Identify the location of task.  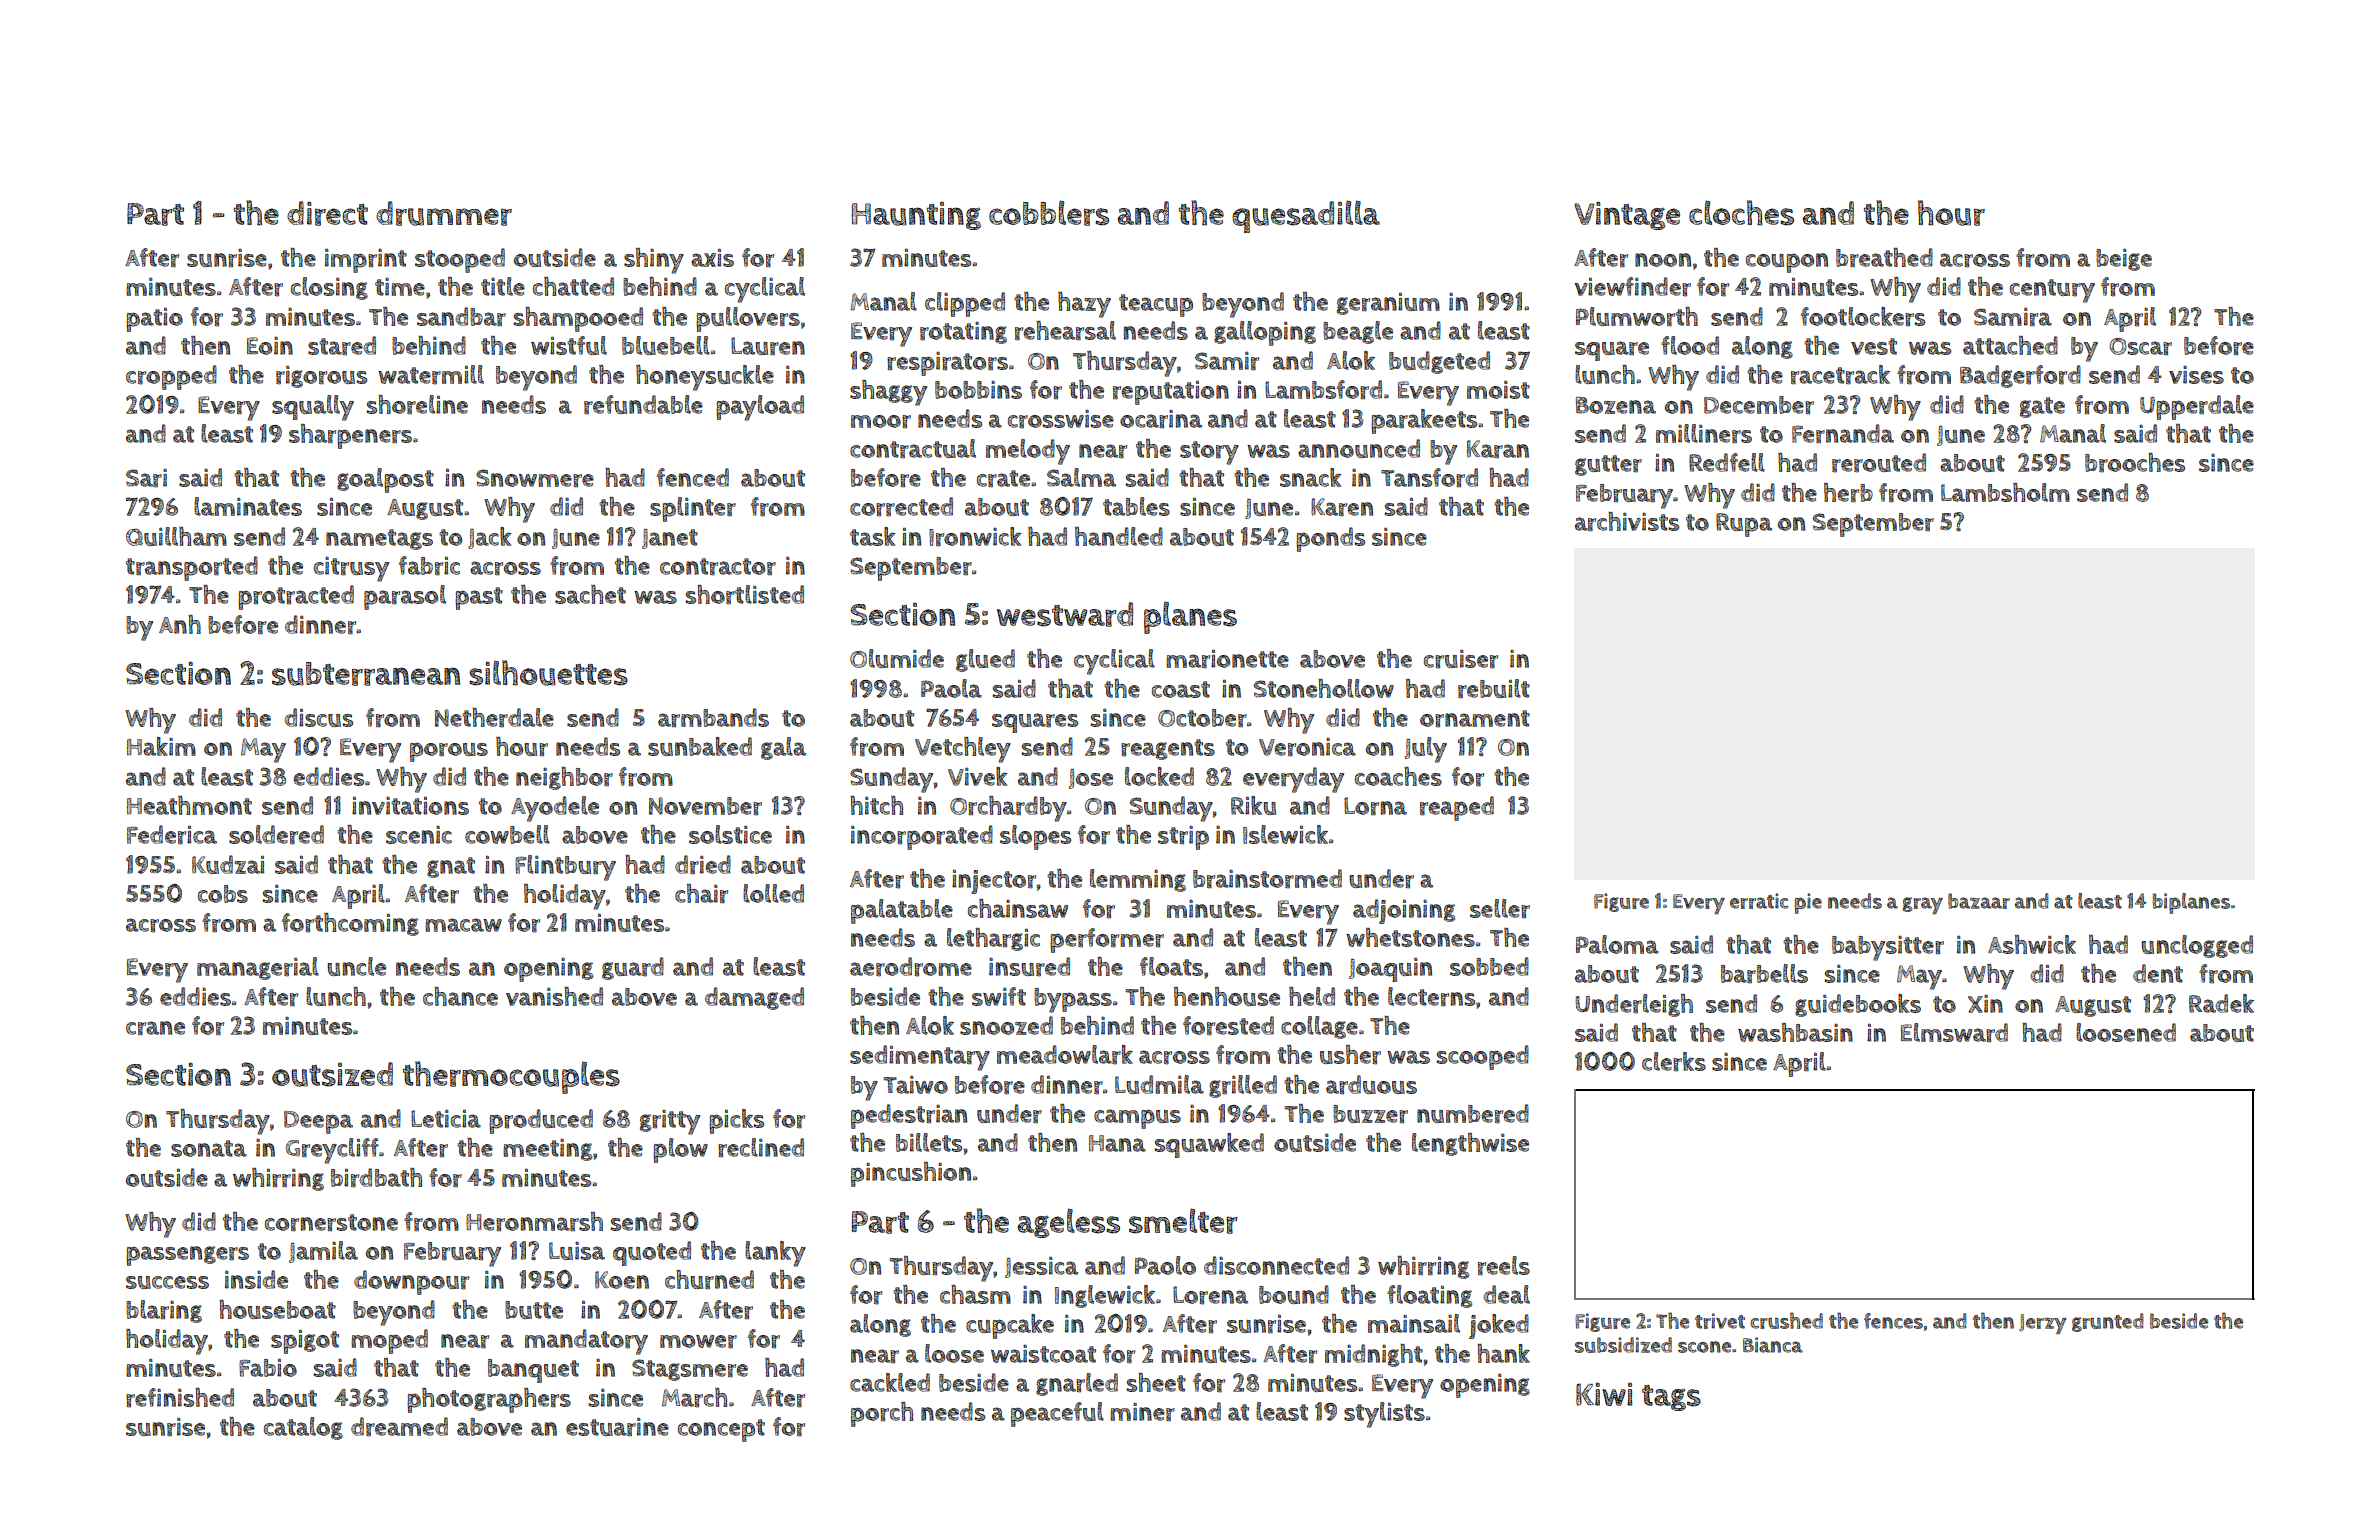
(873, 536).
